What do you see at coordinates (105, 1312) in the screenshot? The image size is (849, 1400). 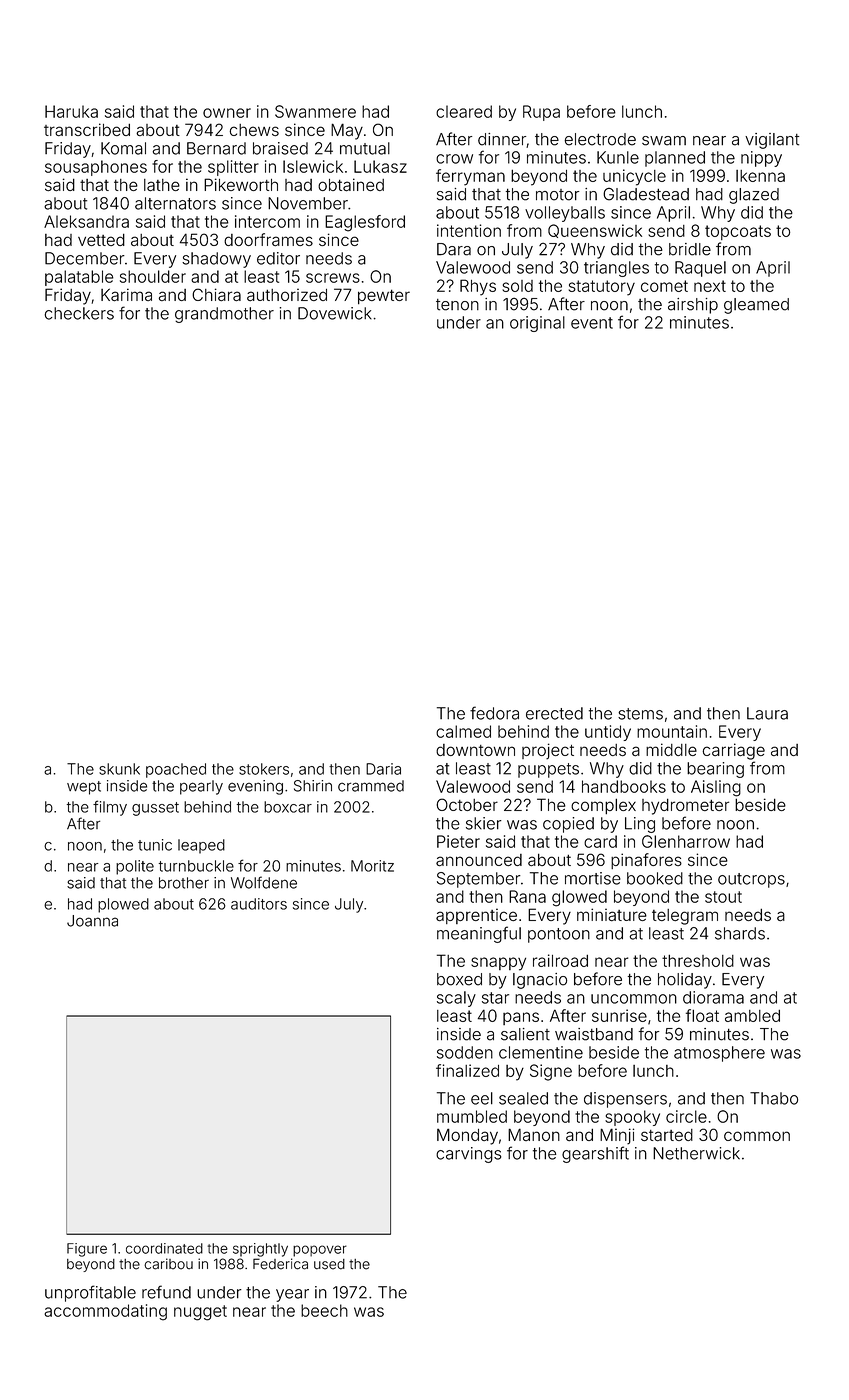 I see `accommodating` at bounding box center [105, 1312].
